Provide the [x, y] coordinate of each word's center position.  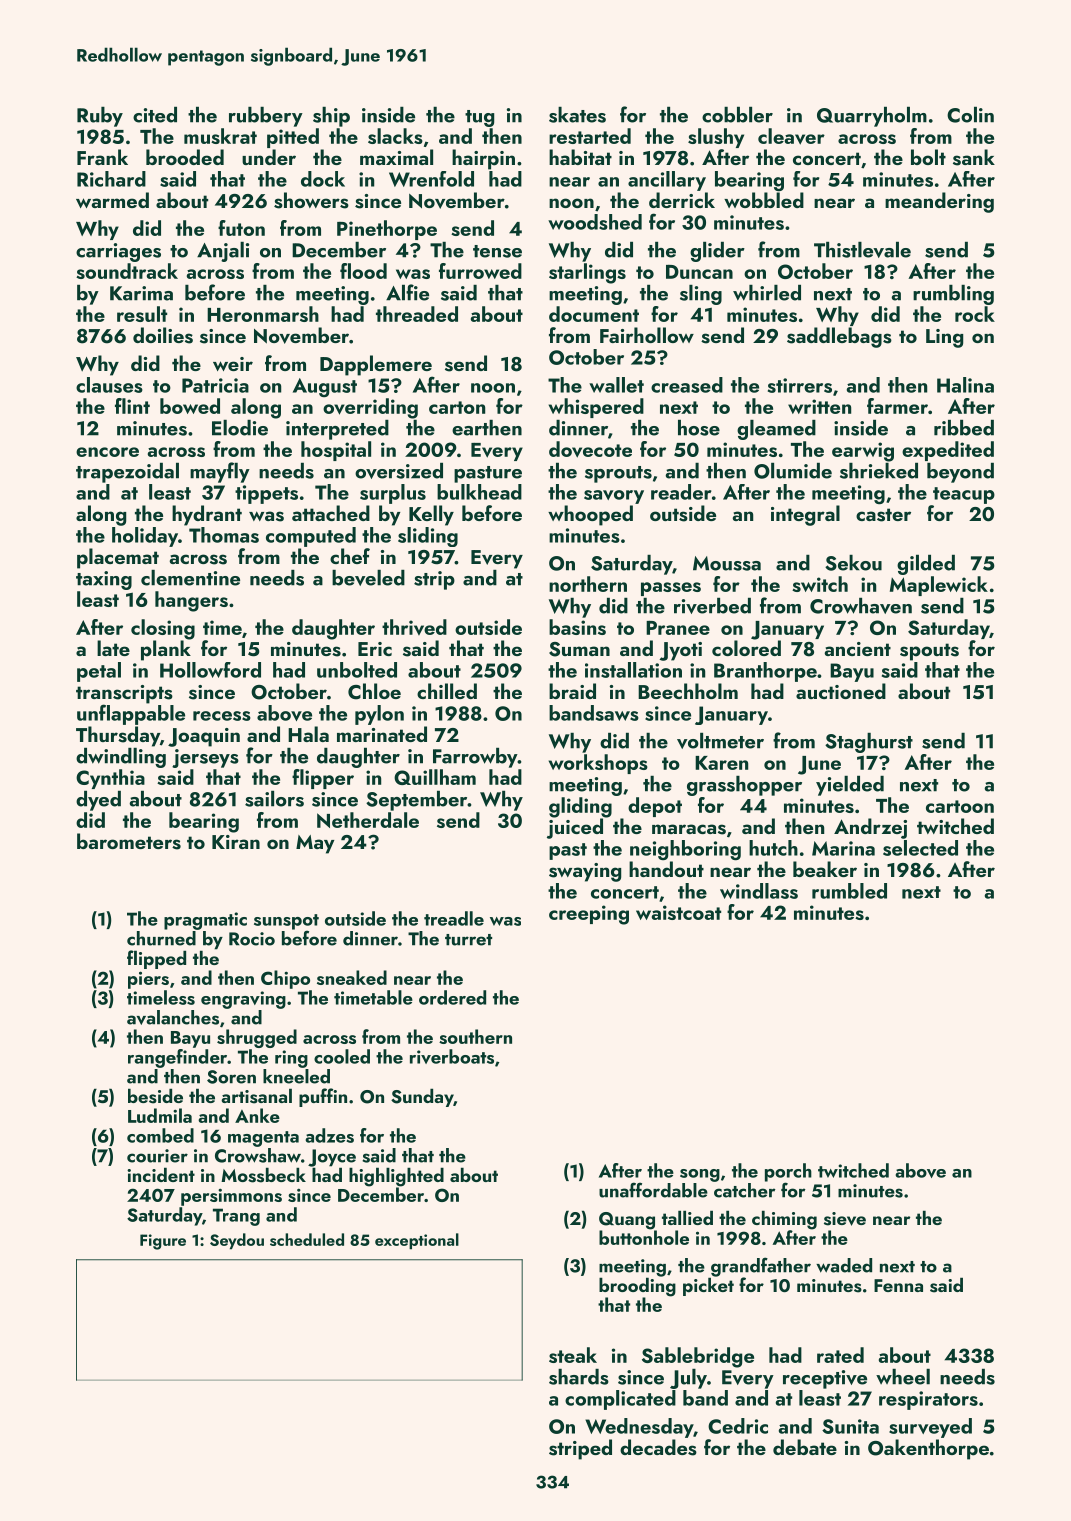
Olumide [793, 471]
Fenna [898, 1285]
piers [148, 980]
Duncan [699, 272]
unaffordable [653, 1190]
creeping [589, 915]
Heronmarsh [263, 314]
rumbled [849, 891]
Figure [163, 1242]
